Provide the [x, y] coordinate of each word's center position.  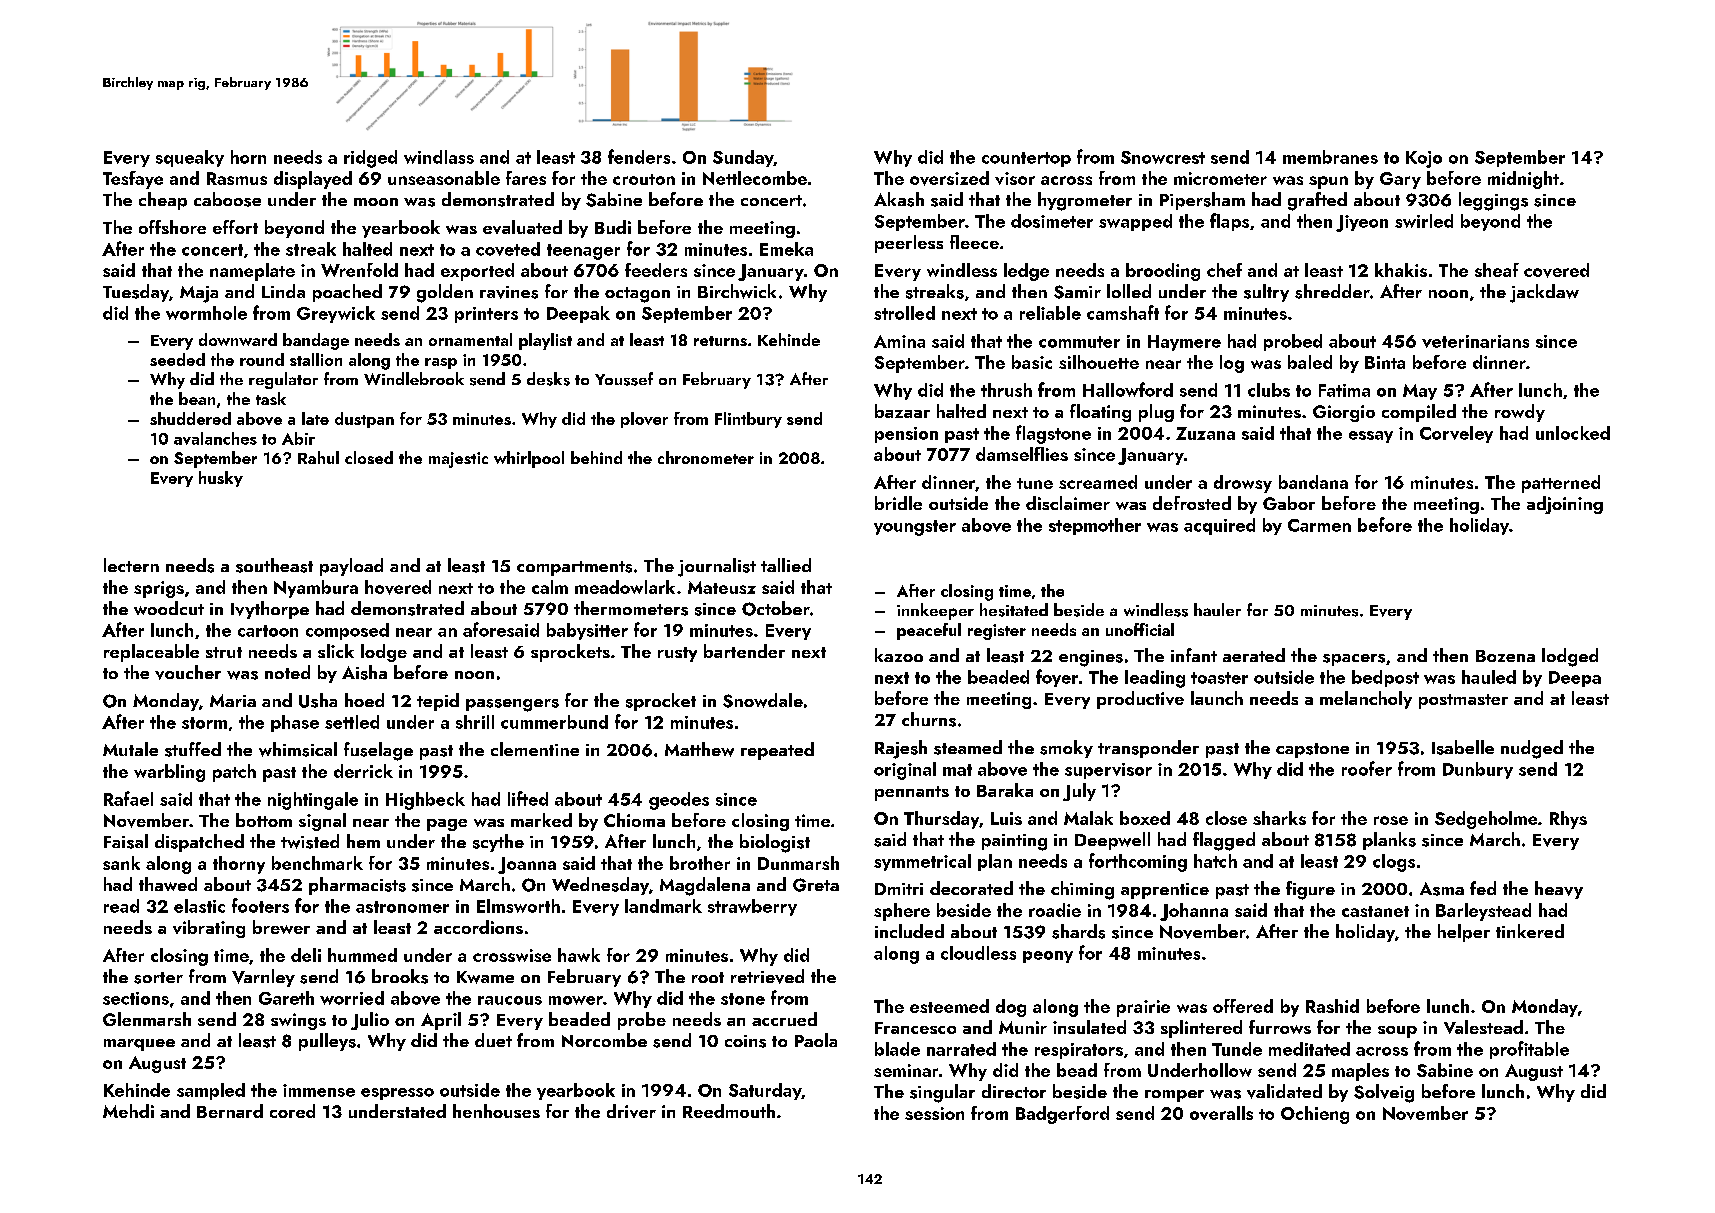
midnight [1523, 180]
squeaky [190, 158]
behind [596, 457]
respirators [1079, 1051]
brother [700, 863]
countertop [1026, 159]
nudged [1532, 749]
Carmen [1319, 525]
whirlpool [529, 459]
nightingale [313, 801]
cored [292, 1111]
